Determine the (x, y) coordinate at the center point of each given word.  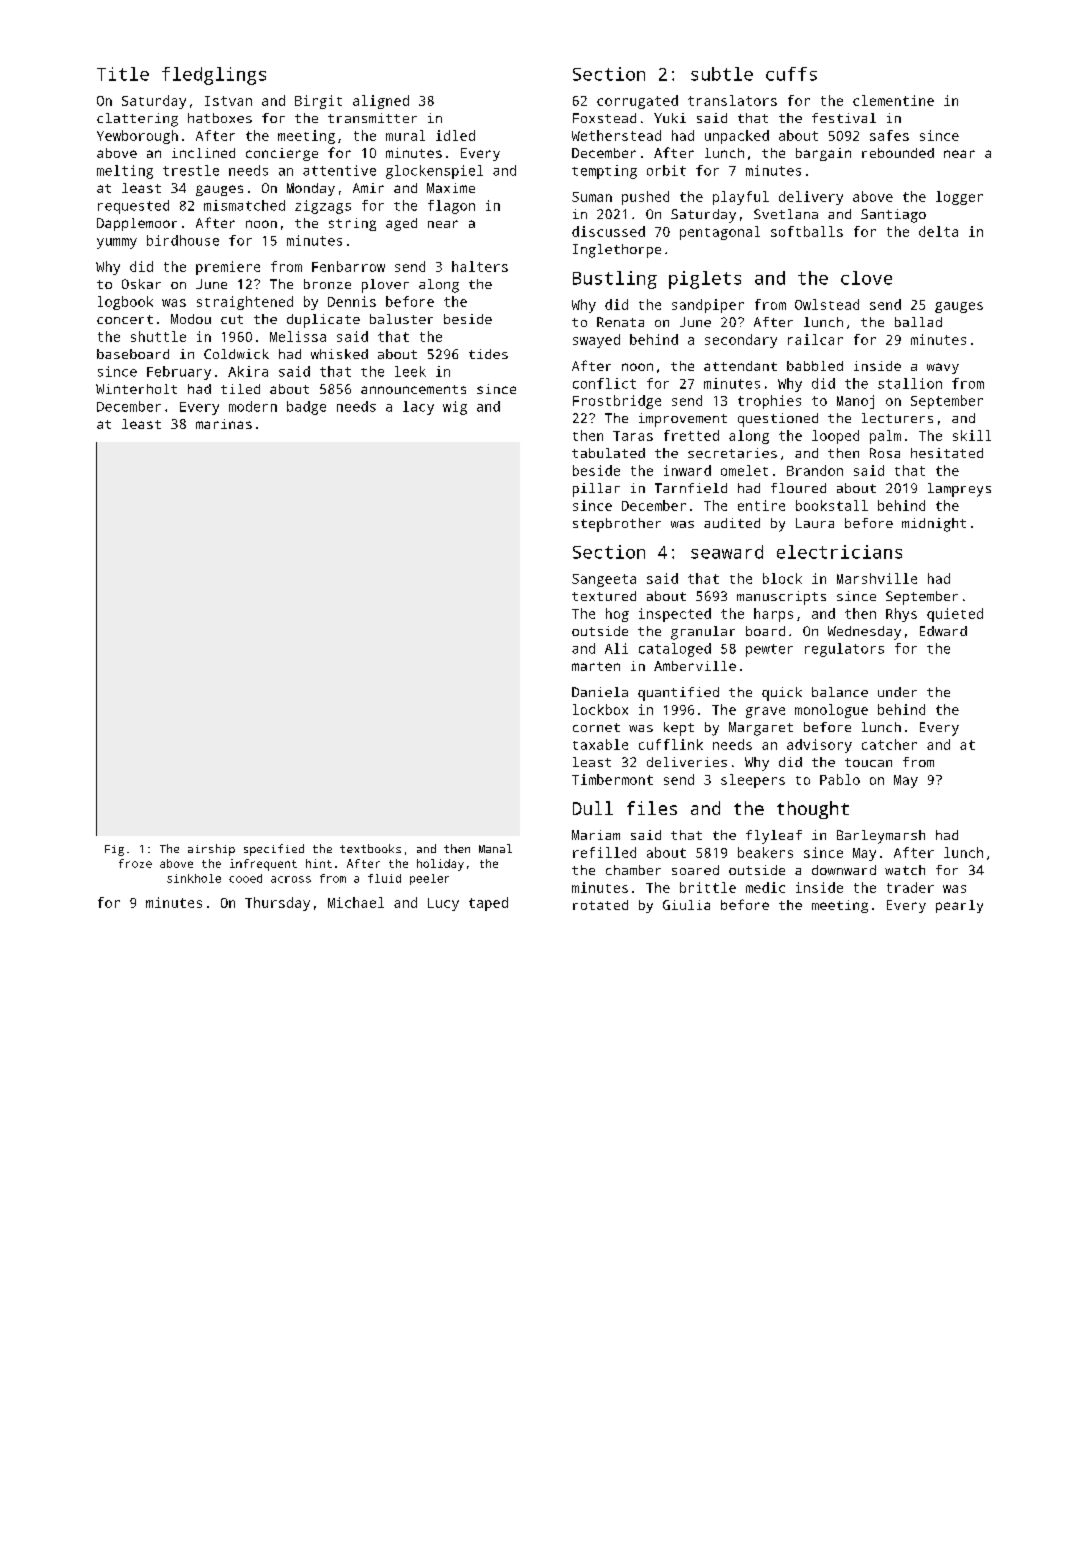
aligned (381, 102)
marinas (224, 424)
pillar (596, 490)
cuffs (791, 74)
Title (123, 74)
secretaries (732, 453)
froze (135, 863)
